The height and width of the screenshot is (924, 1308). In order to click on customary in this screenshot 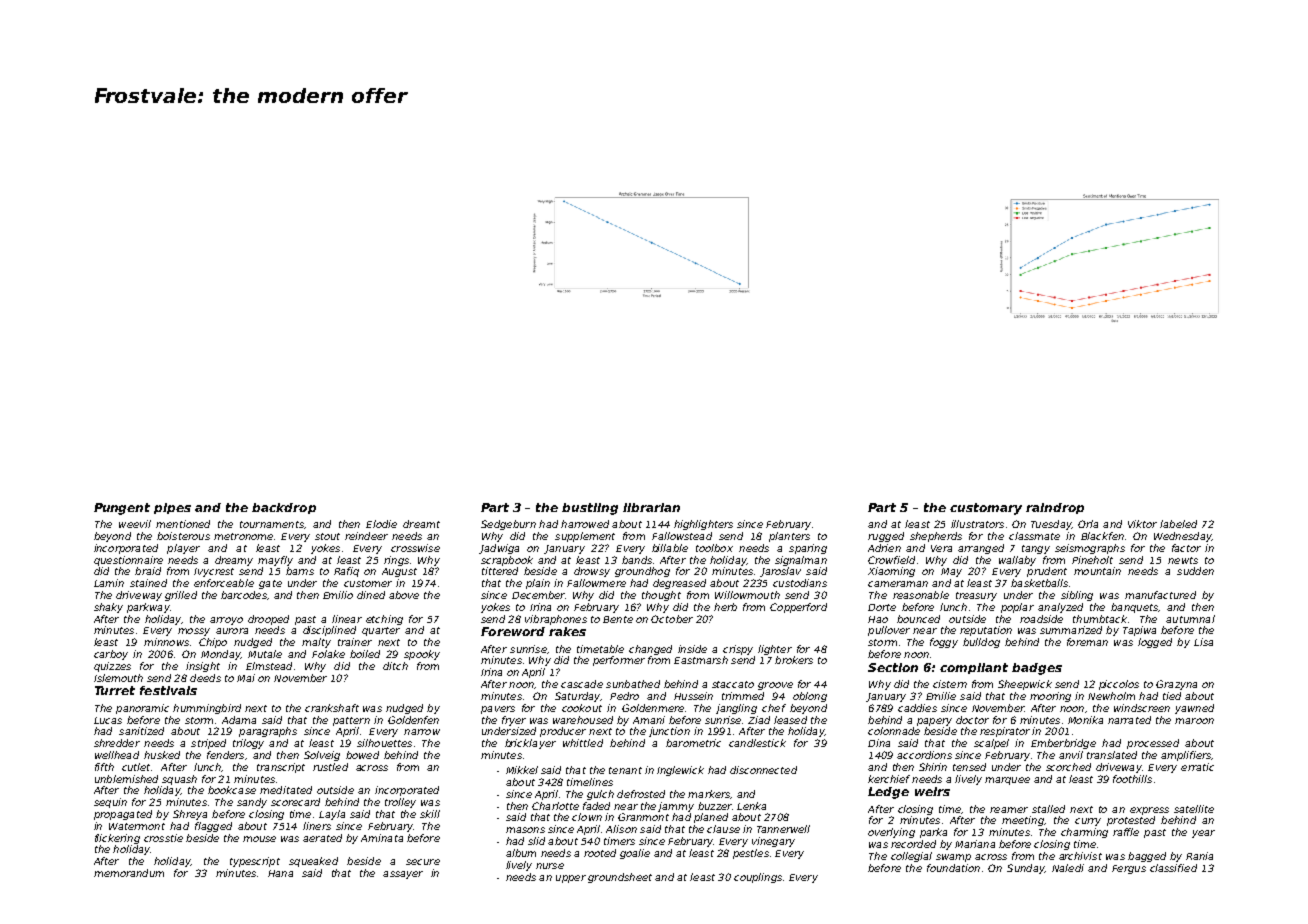, I will do `click(986, 509)`.
